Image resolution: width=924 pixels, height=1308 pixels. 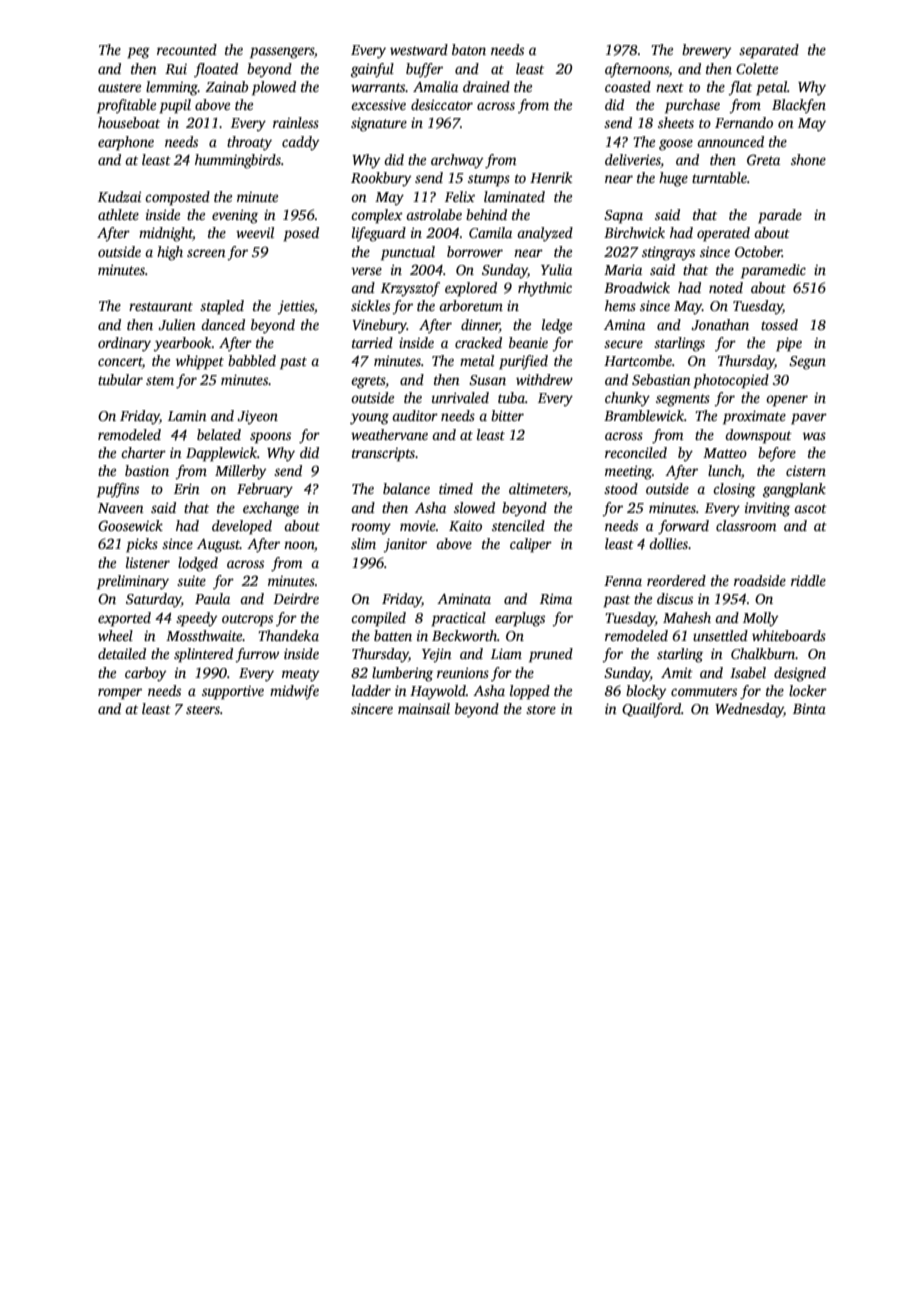 I want to click on separated, so click(x=769, y=51).
